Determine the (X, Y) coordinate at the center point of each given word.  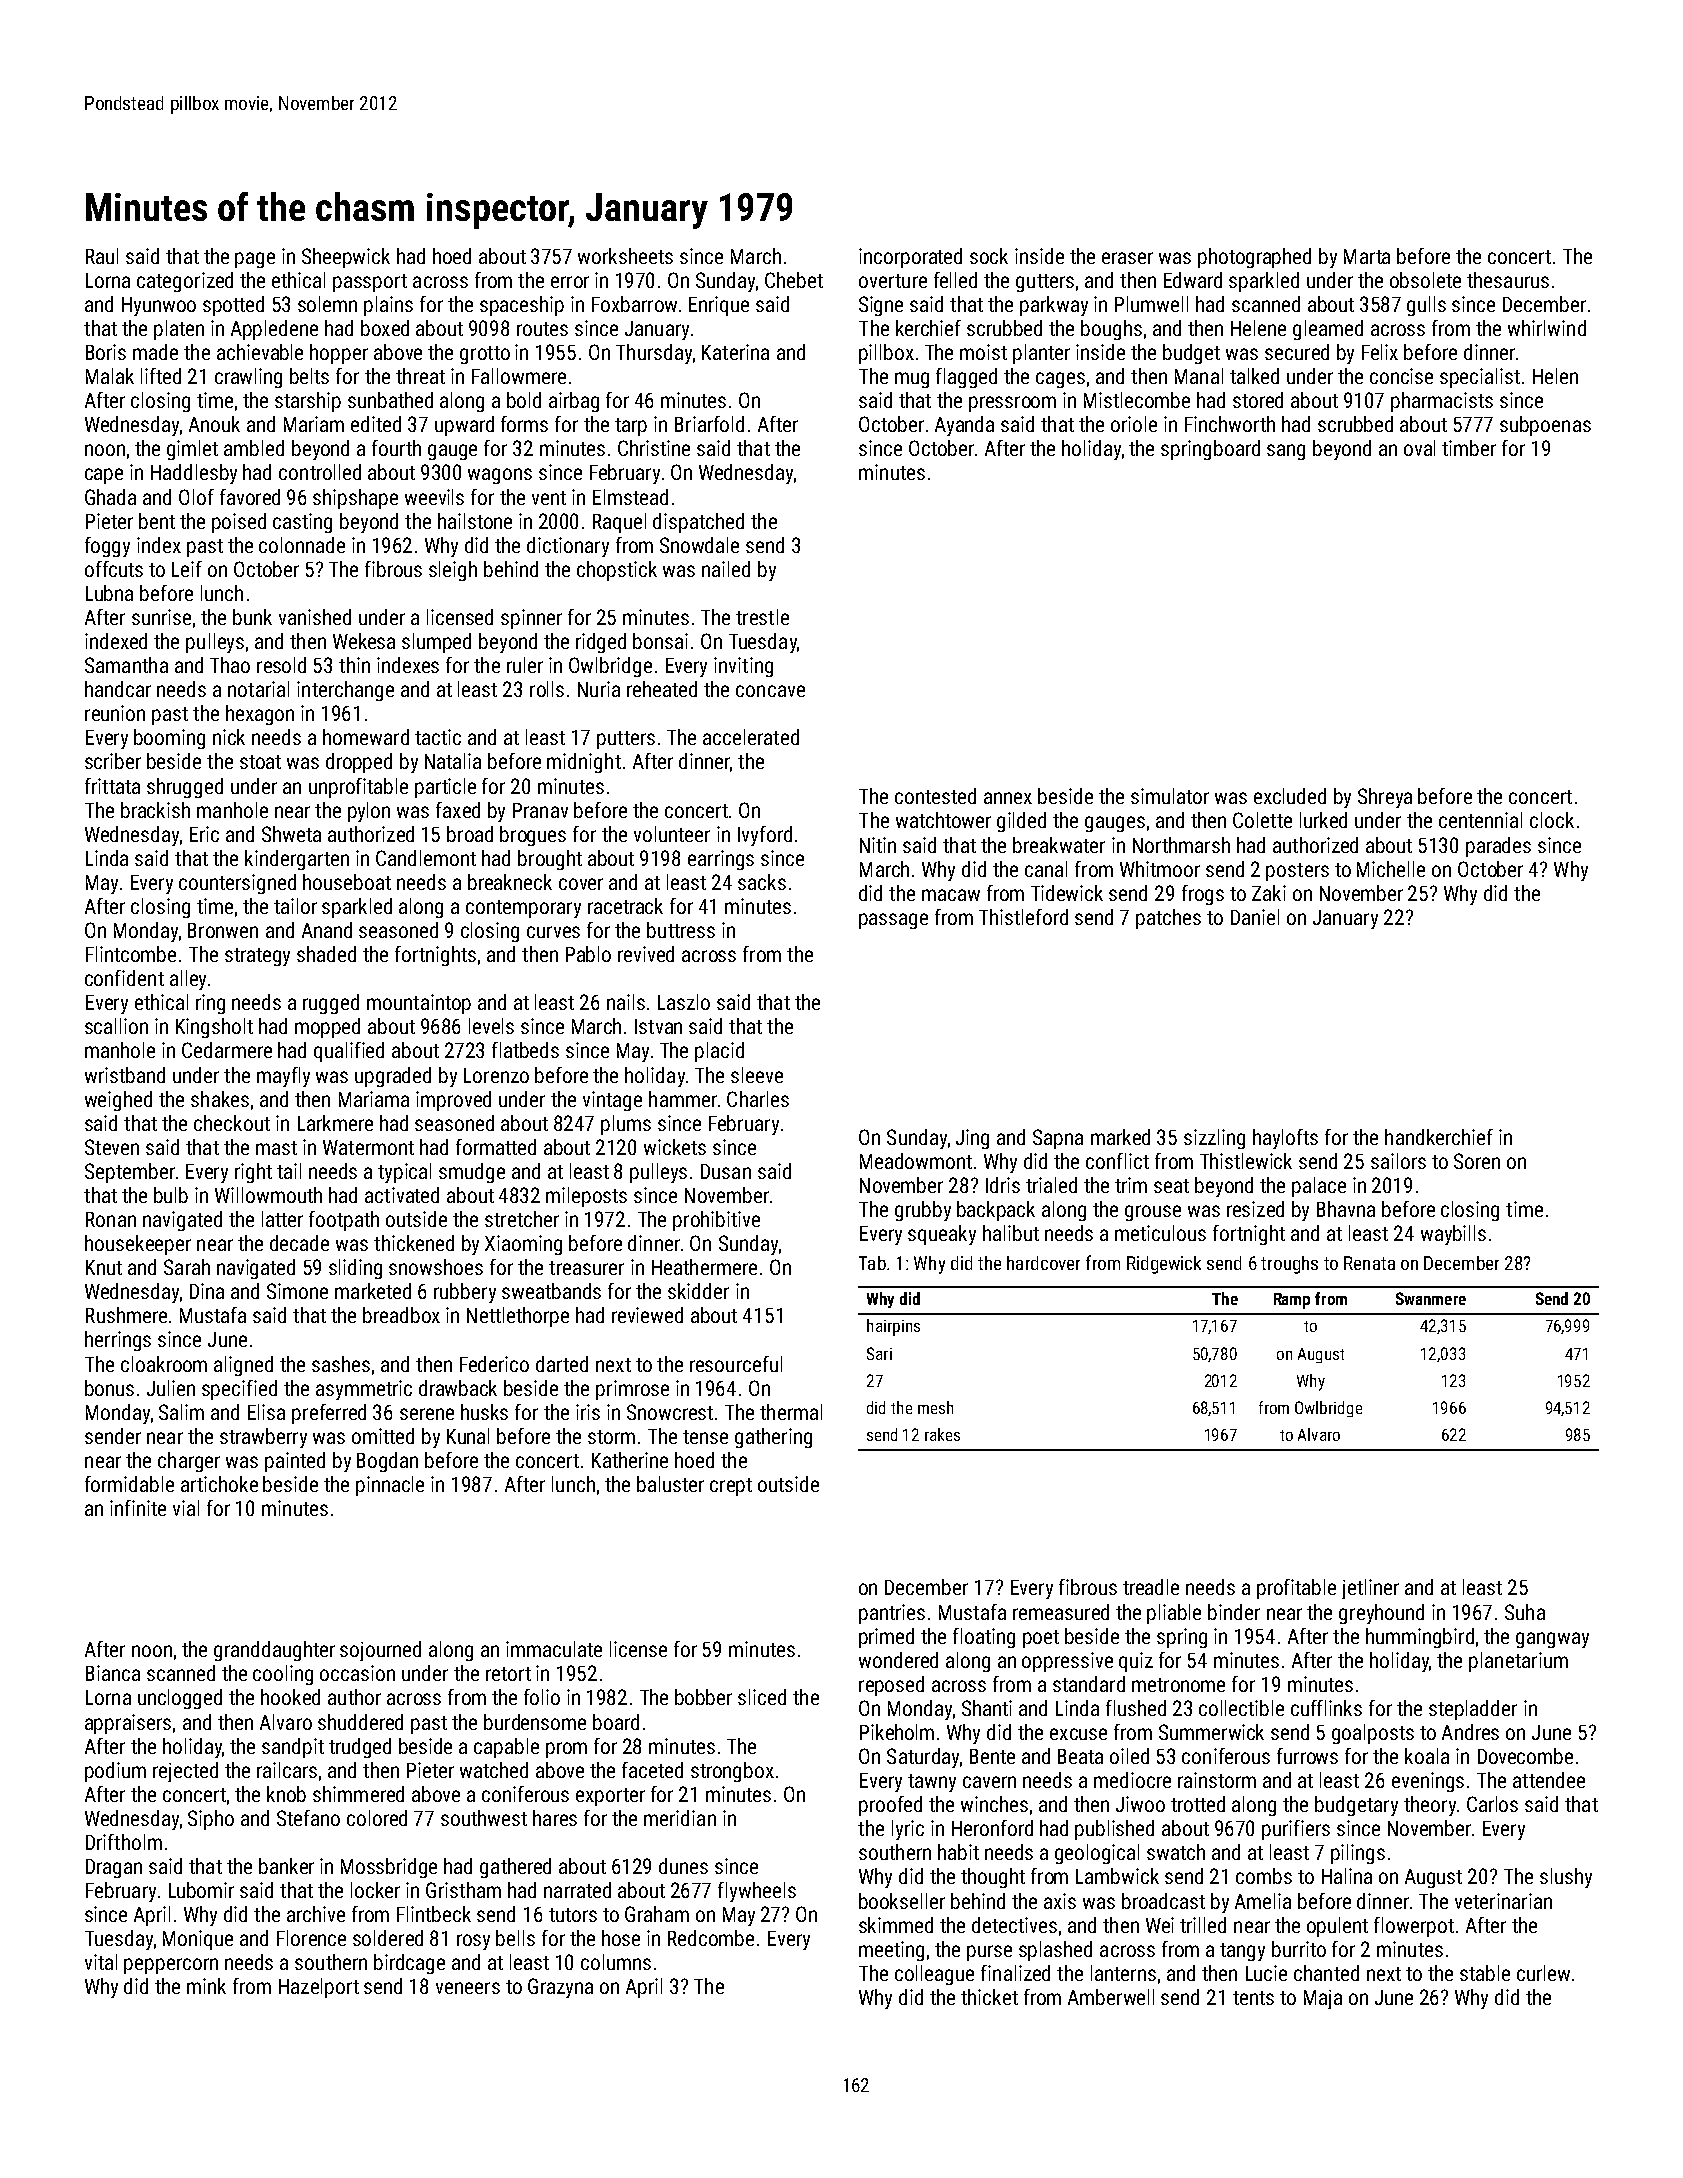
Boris (106, 352)
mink (206, 1986)
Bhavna (1346, 1209)
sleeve (757, 1075)
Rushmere (126, 1315)
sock (989, 256)
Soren (1477, 1161)
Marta (1367, 256)
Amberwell (1111, 1997)
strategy (257, 957)
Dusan (726, 1171)
